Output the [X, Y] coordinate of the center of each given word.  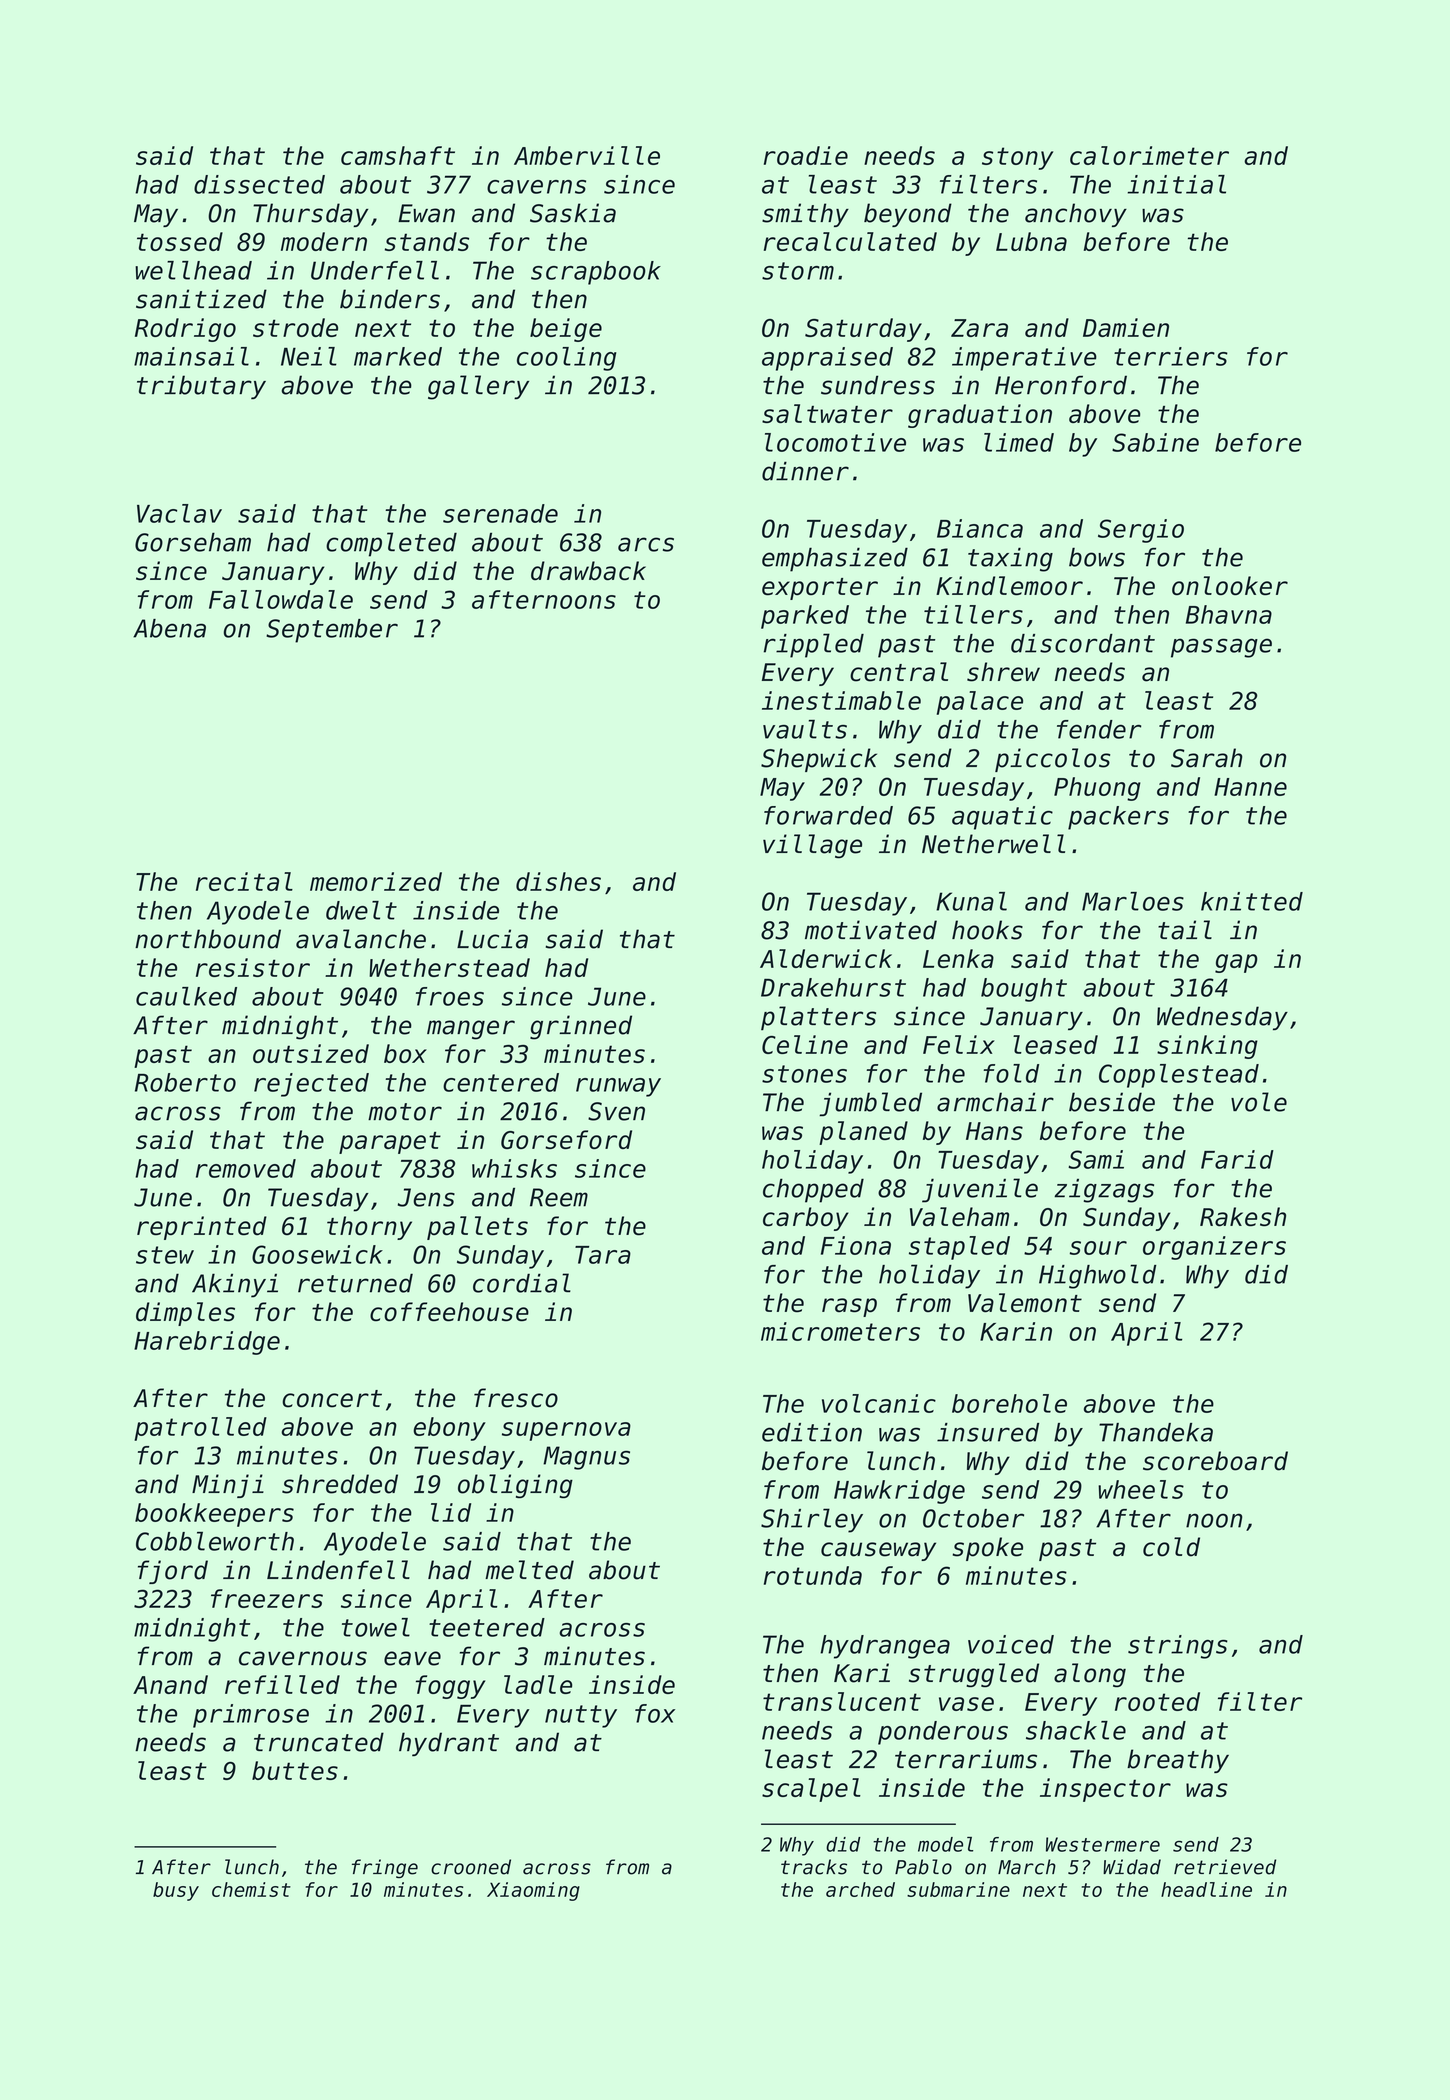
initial [1176, 184]
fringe [385, 1868]
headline [1206, 1889]
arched [860, 1889]
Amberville [587, 155]
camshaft [398, 155]
